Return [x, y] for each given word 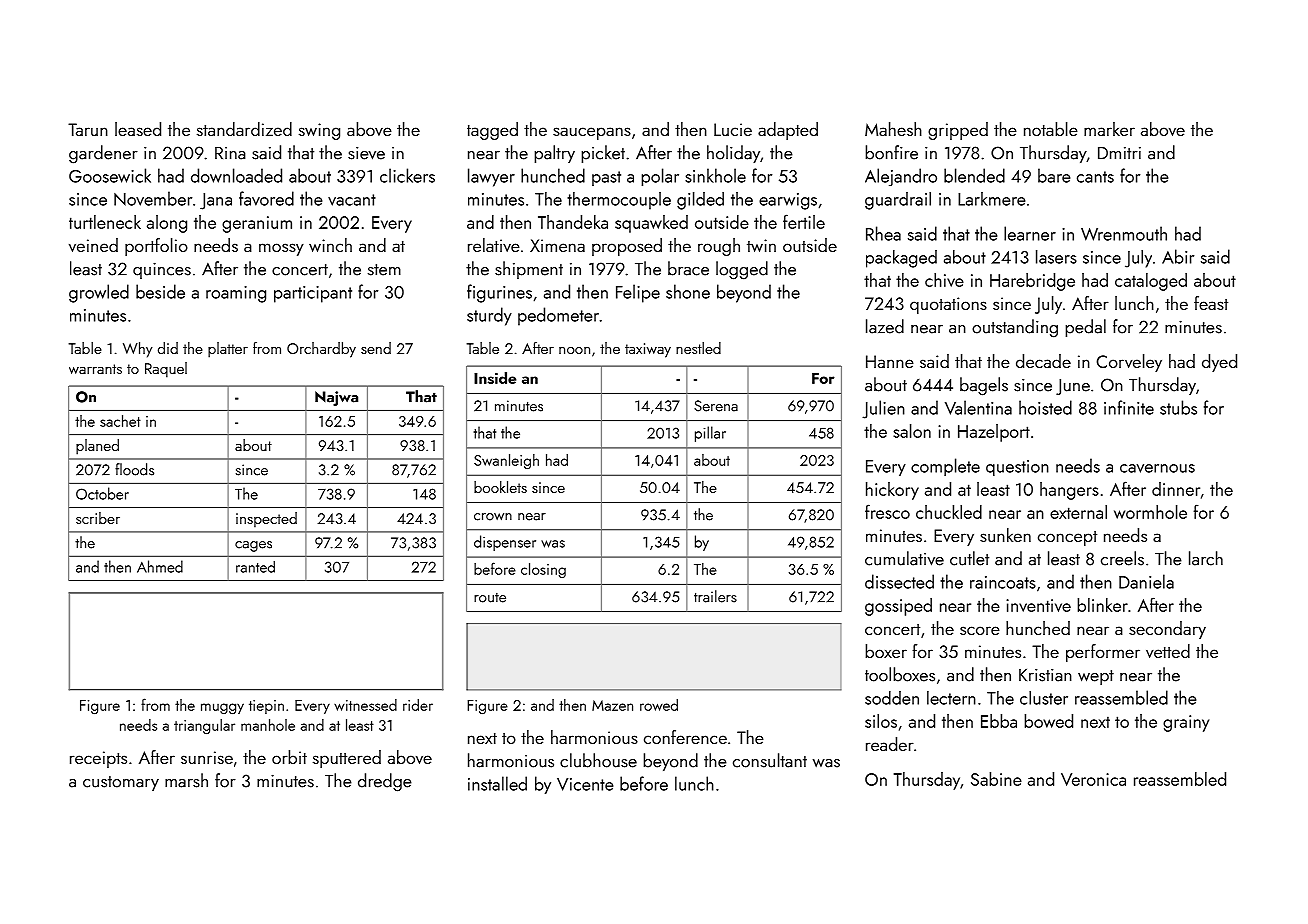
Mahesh [893, 129]
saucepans [592, 133]
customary [121, 783]
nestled [698, 348]
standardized [244, 129]
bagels [984, 386]
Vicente [585, 784]
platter [228, 350]
